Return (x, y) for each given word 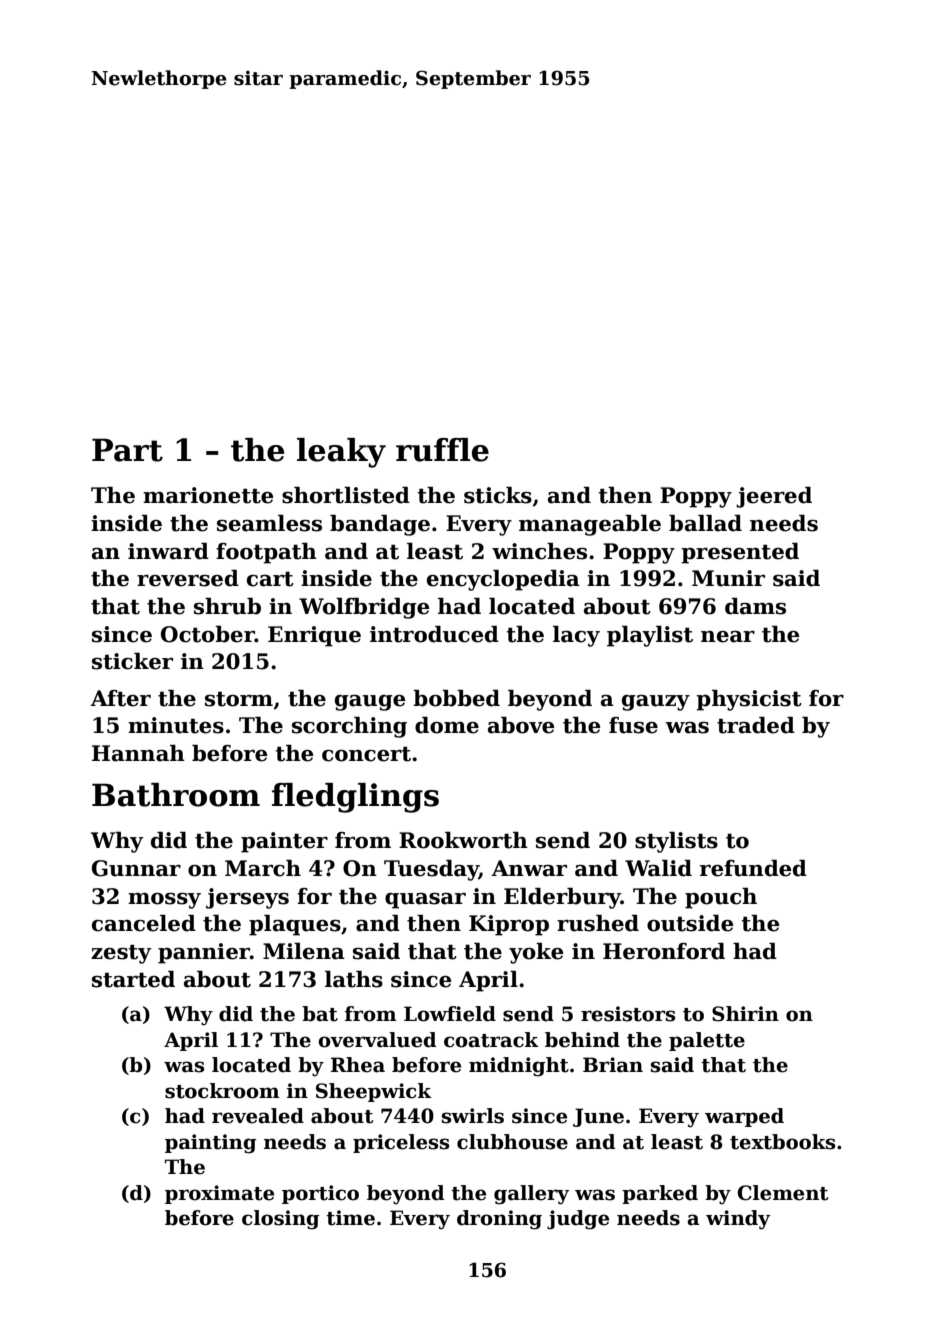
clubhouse (512, 1142)
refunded (753, 868)
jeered (774, 497)
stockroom (222, 1091)
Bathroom (176, 795)
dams (755, 606)
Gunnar (136, 868)
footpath (266, 553)
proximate (219, 1194)
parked (660, 1194)
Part (127, 450)
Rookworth (463, 840)
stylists (676, 842)
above (521, 725)
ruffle (442, 450)
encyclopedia (503, 580)
